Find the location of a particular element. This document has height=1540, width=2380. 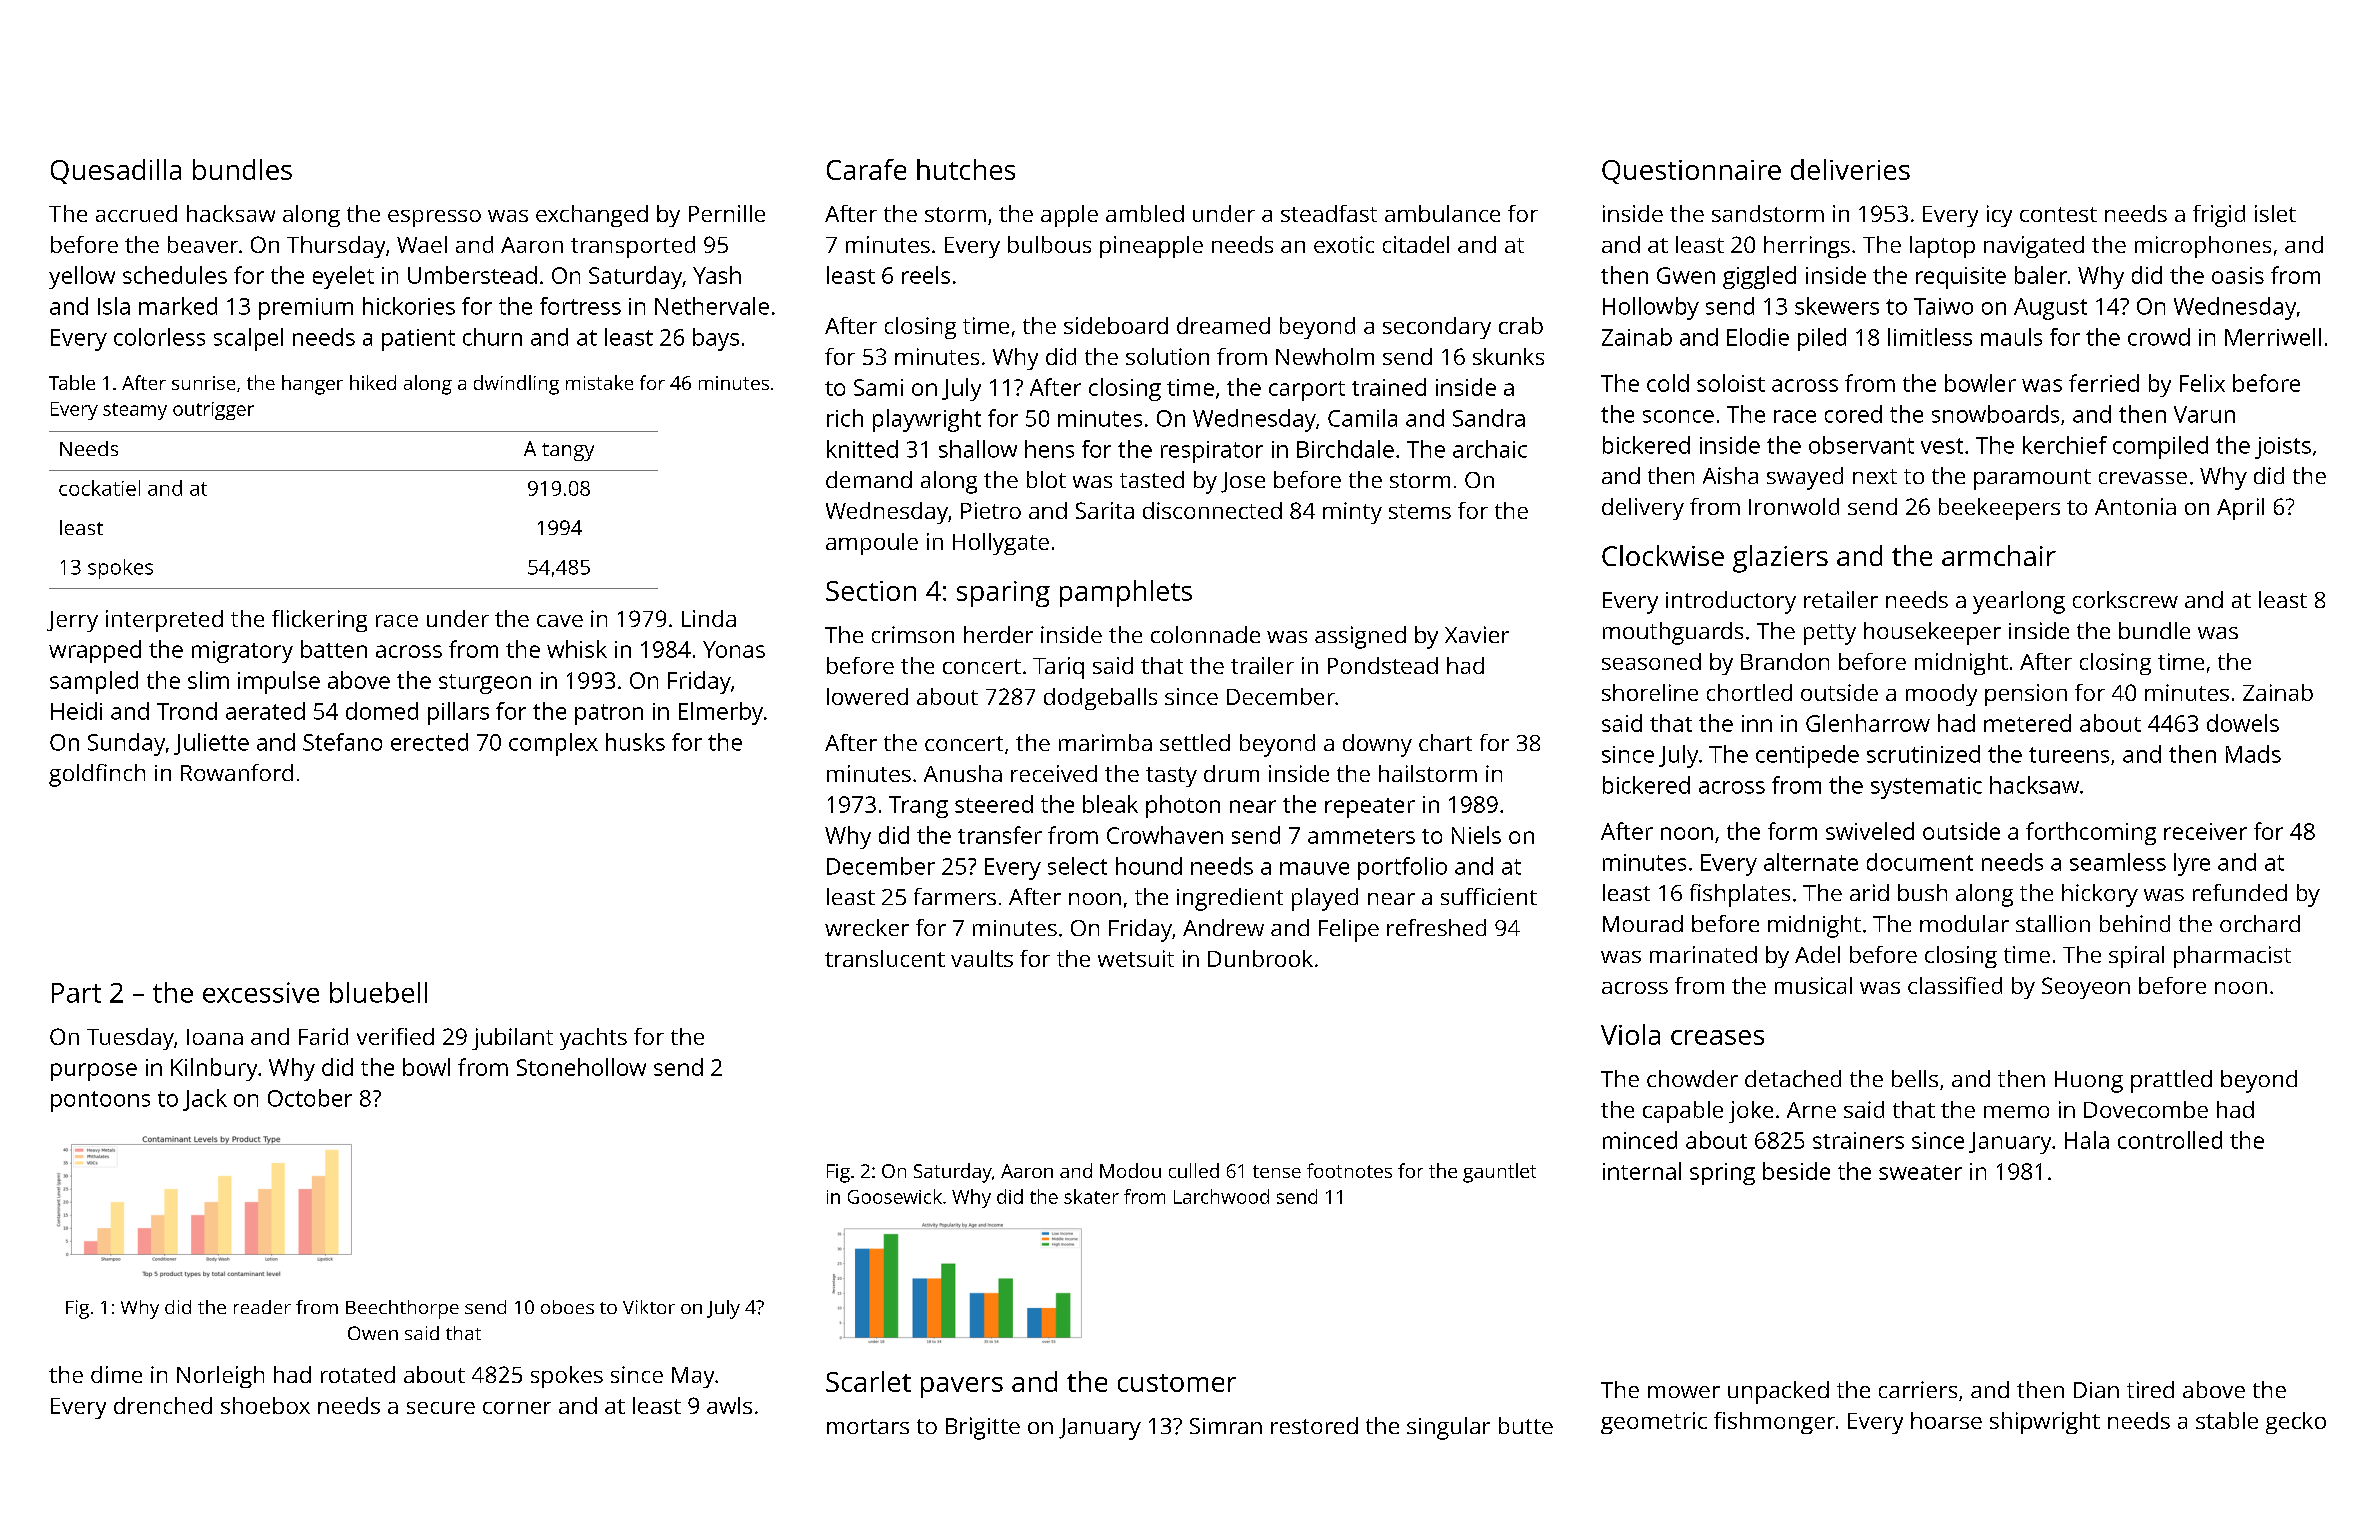

exchanged is located at coordinates (592, 216).
